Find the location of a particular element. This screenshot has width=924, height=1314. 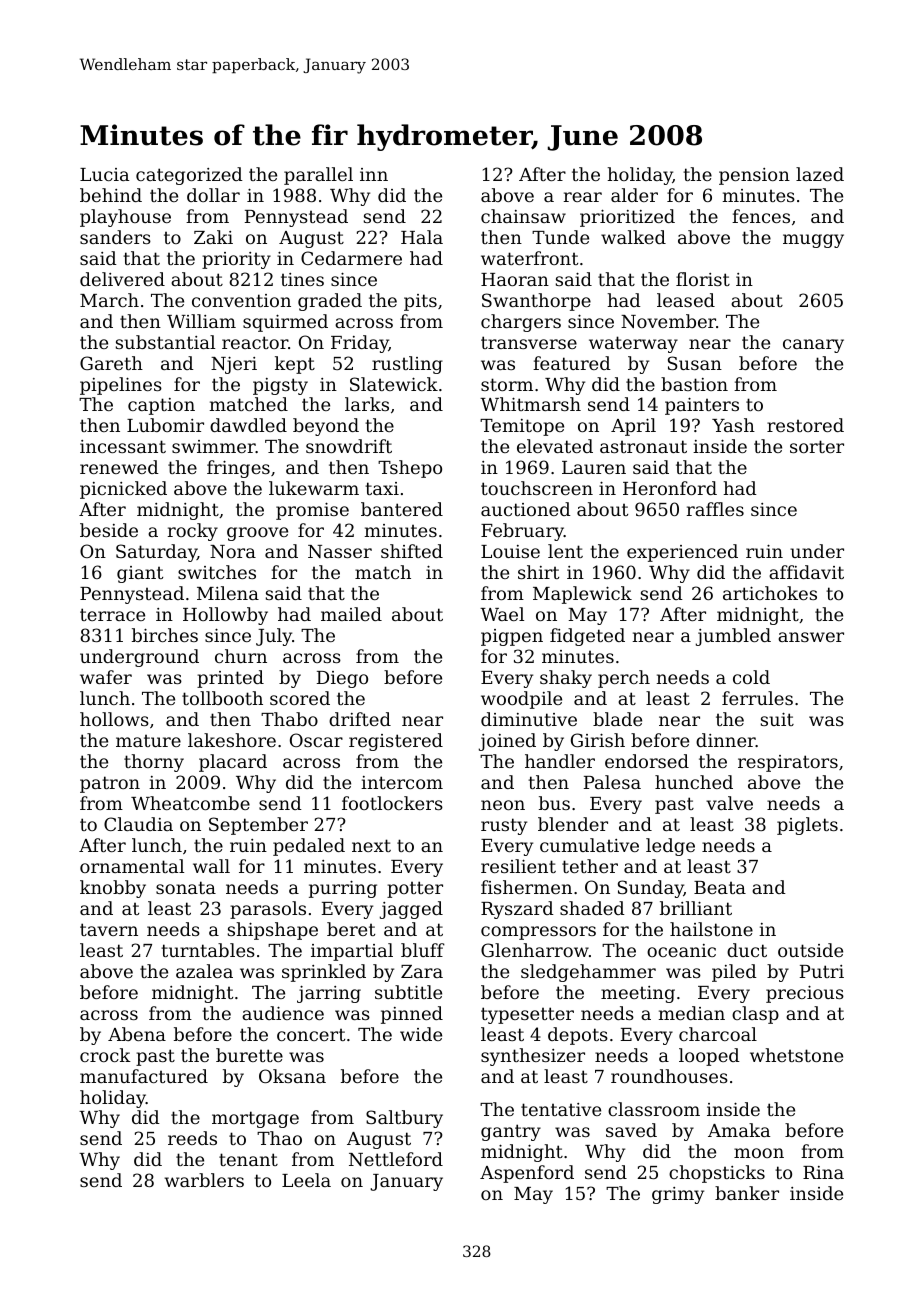

chainsaw is located at coordinates (523, 216).
